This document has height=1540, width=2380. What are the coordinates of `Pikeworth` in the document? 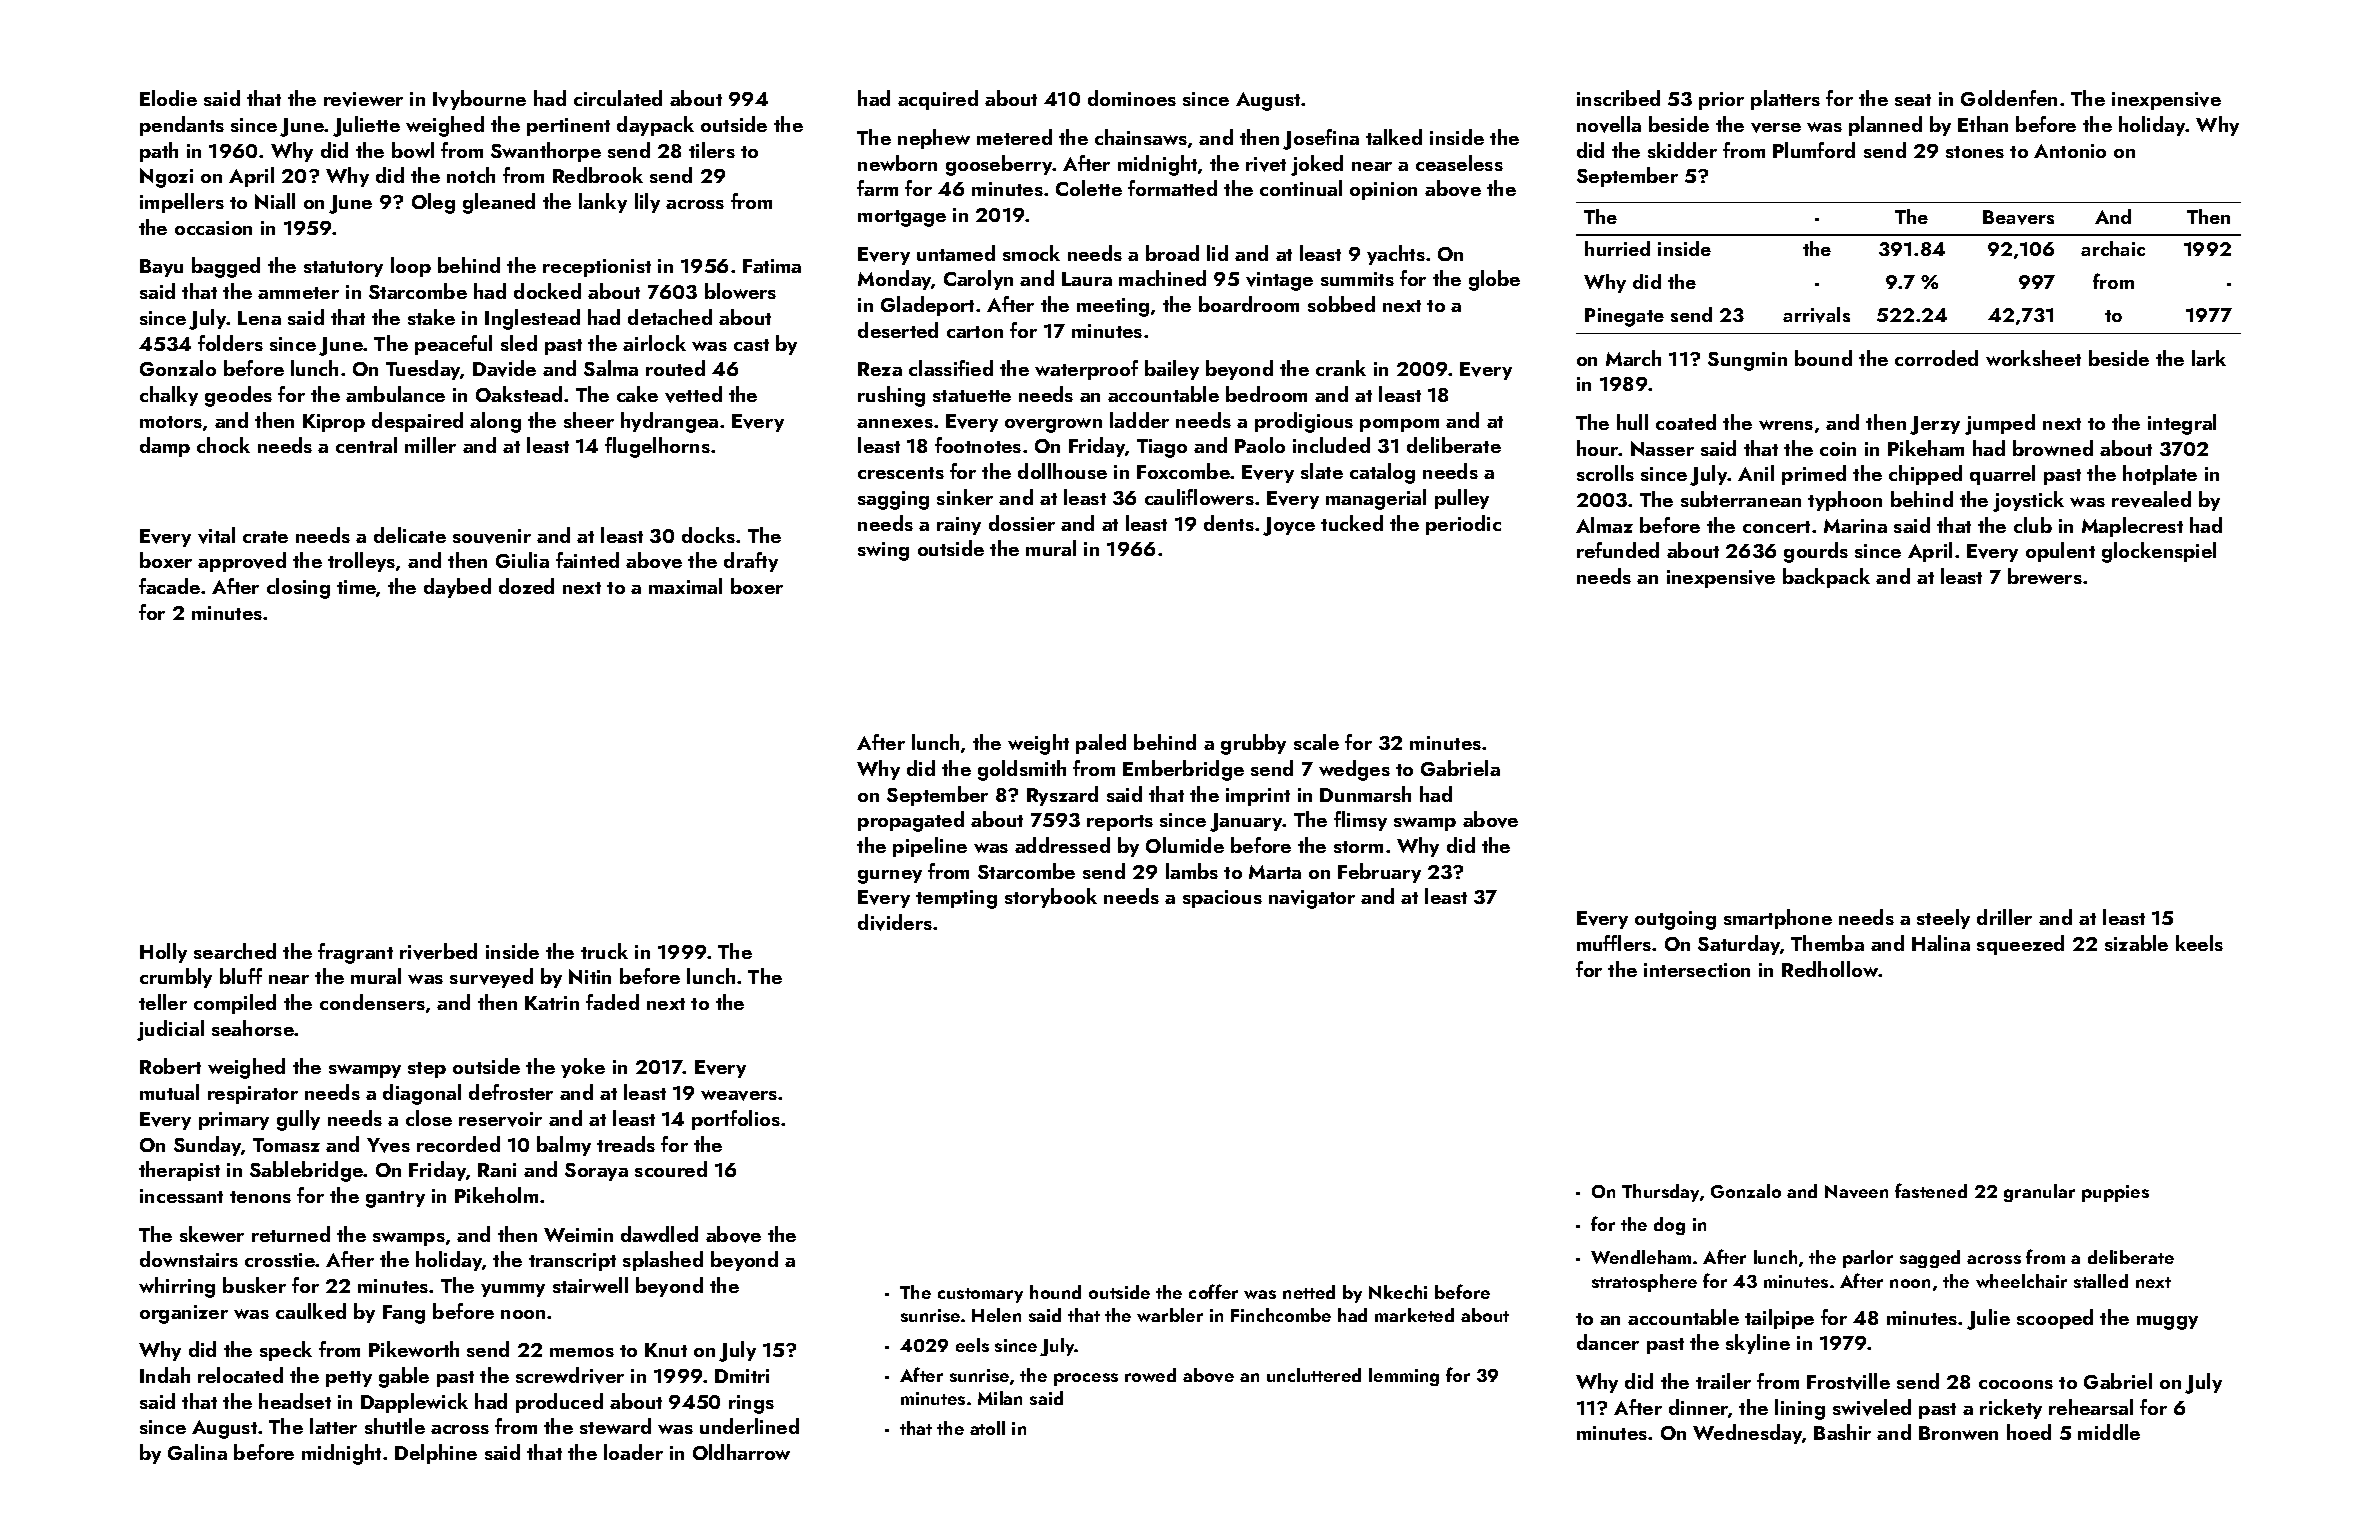 It's located at (414, 1349).
